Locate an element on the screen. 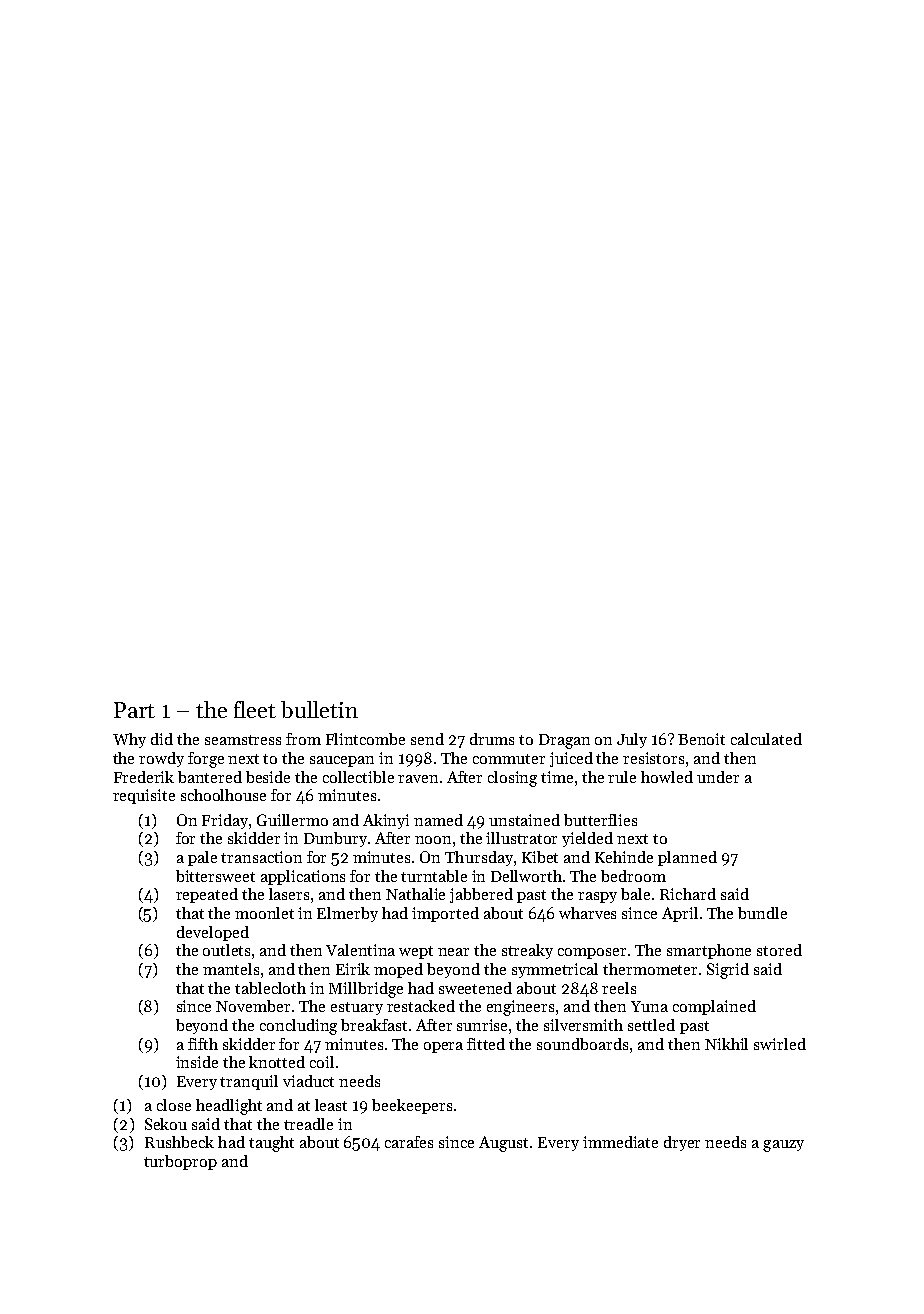 This screenshot has height=1314, width=924. Dragan is located at coordinates (564, 741).
